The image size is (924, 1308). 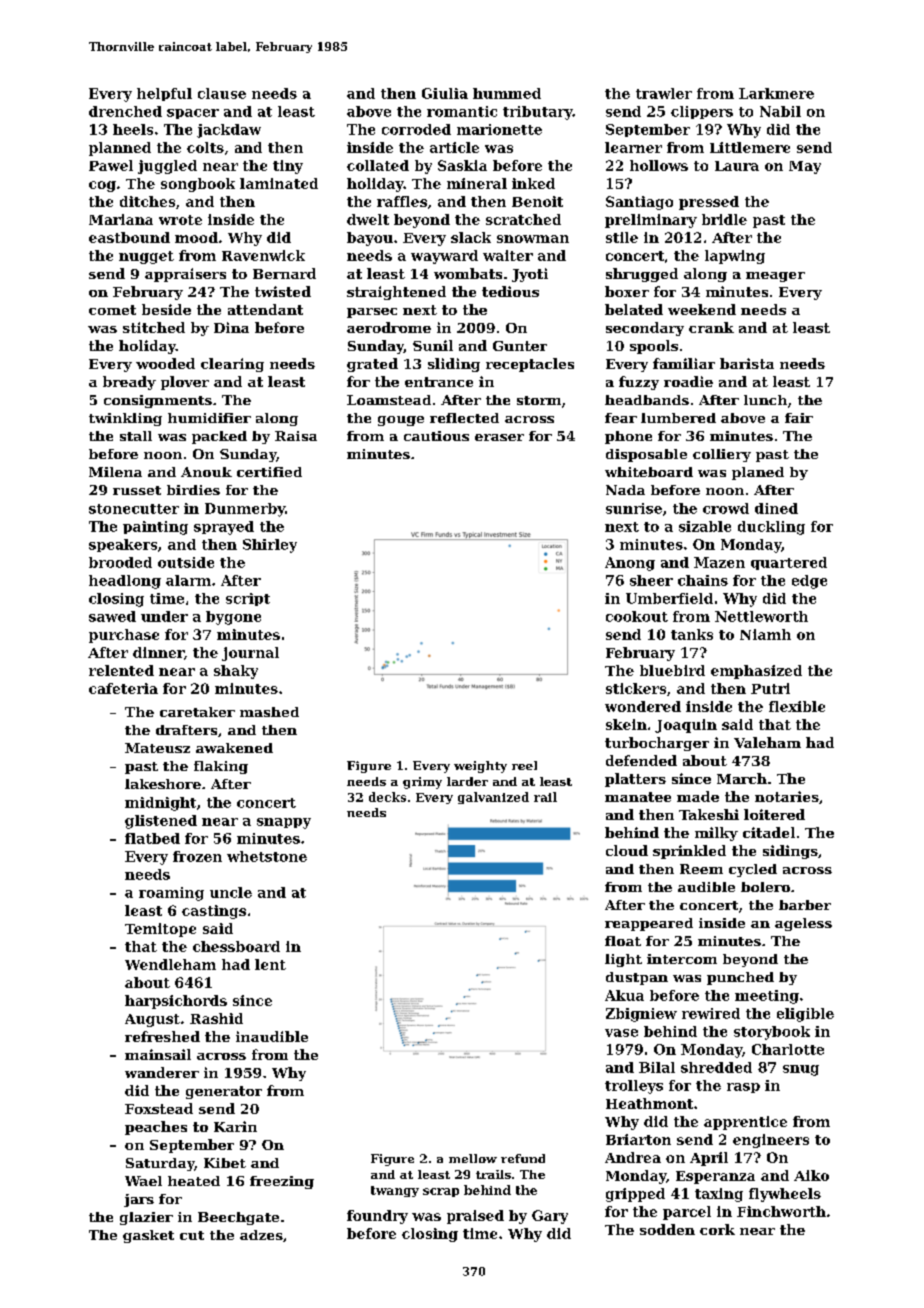 I want to click on ageless, so click(x=803, y=924).
